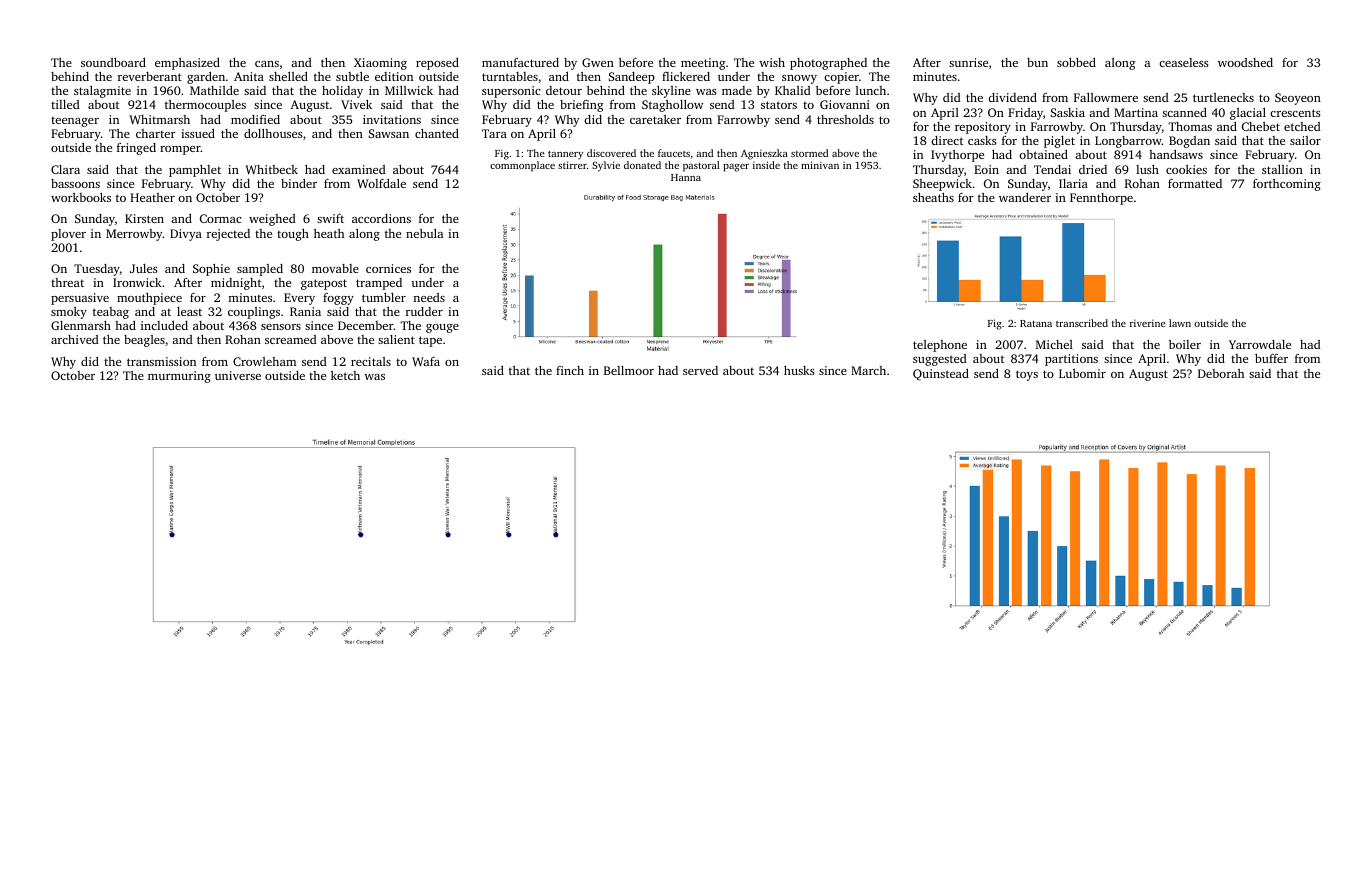 The image size is (1372, 887). I want to click on Every, so click(299, 299).
